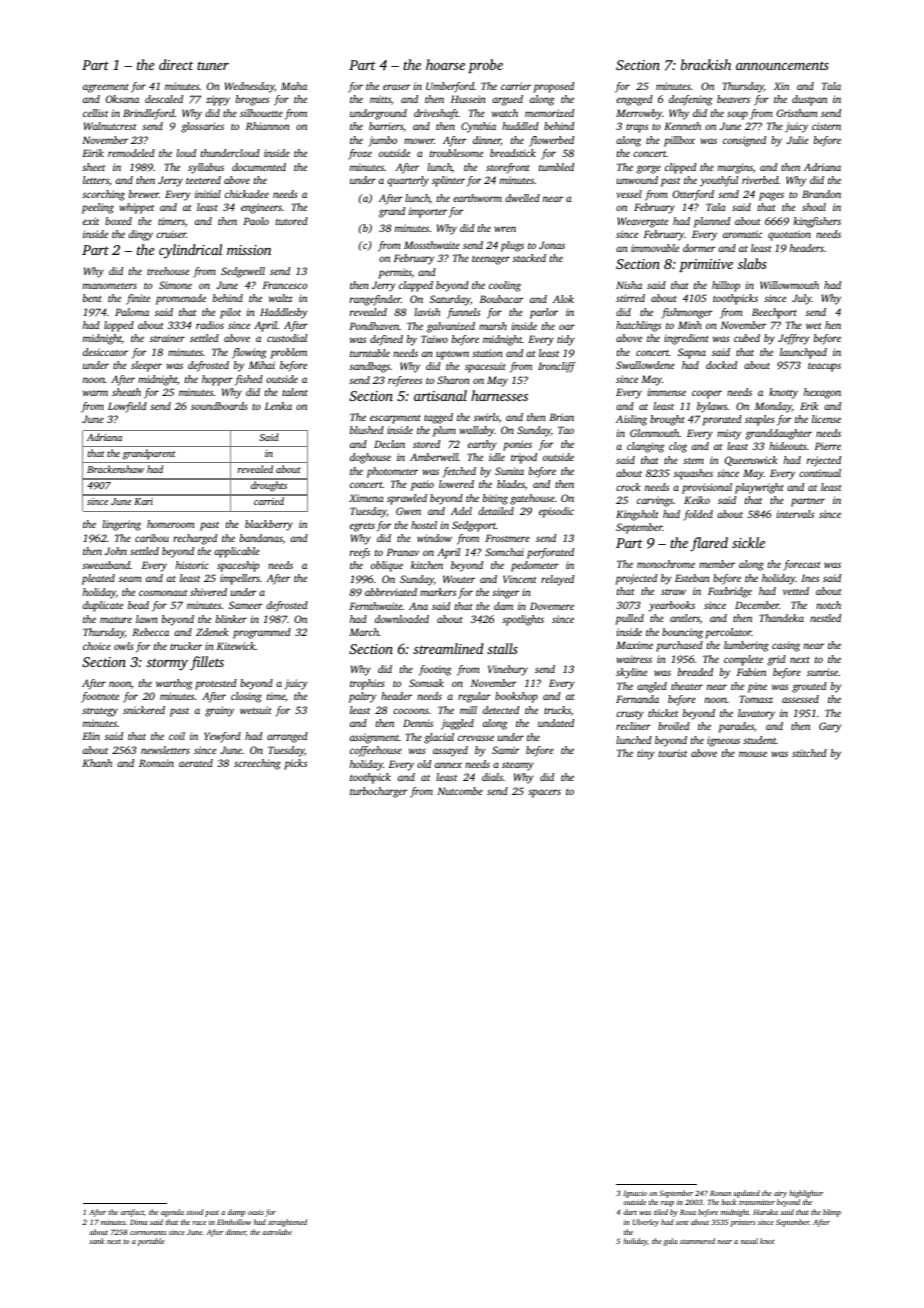  Describe the element at coordinates (156, 763) in the document. I see `Romain` at that location.
